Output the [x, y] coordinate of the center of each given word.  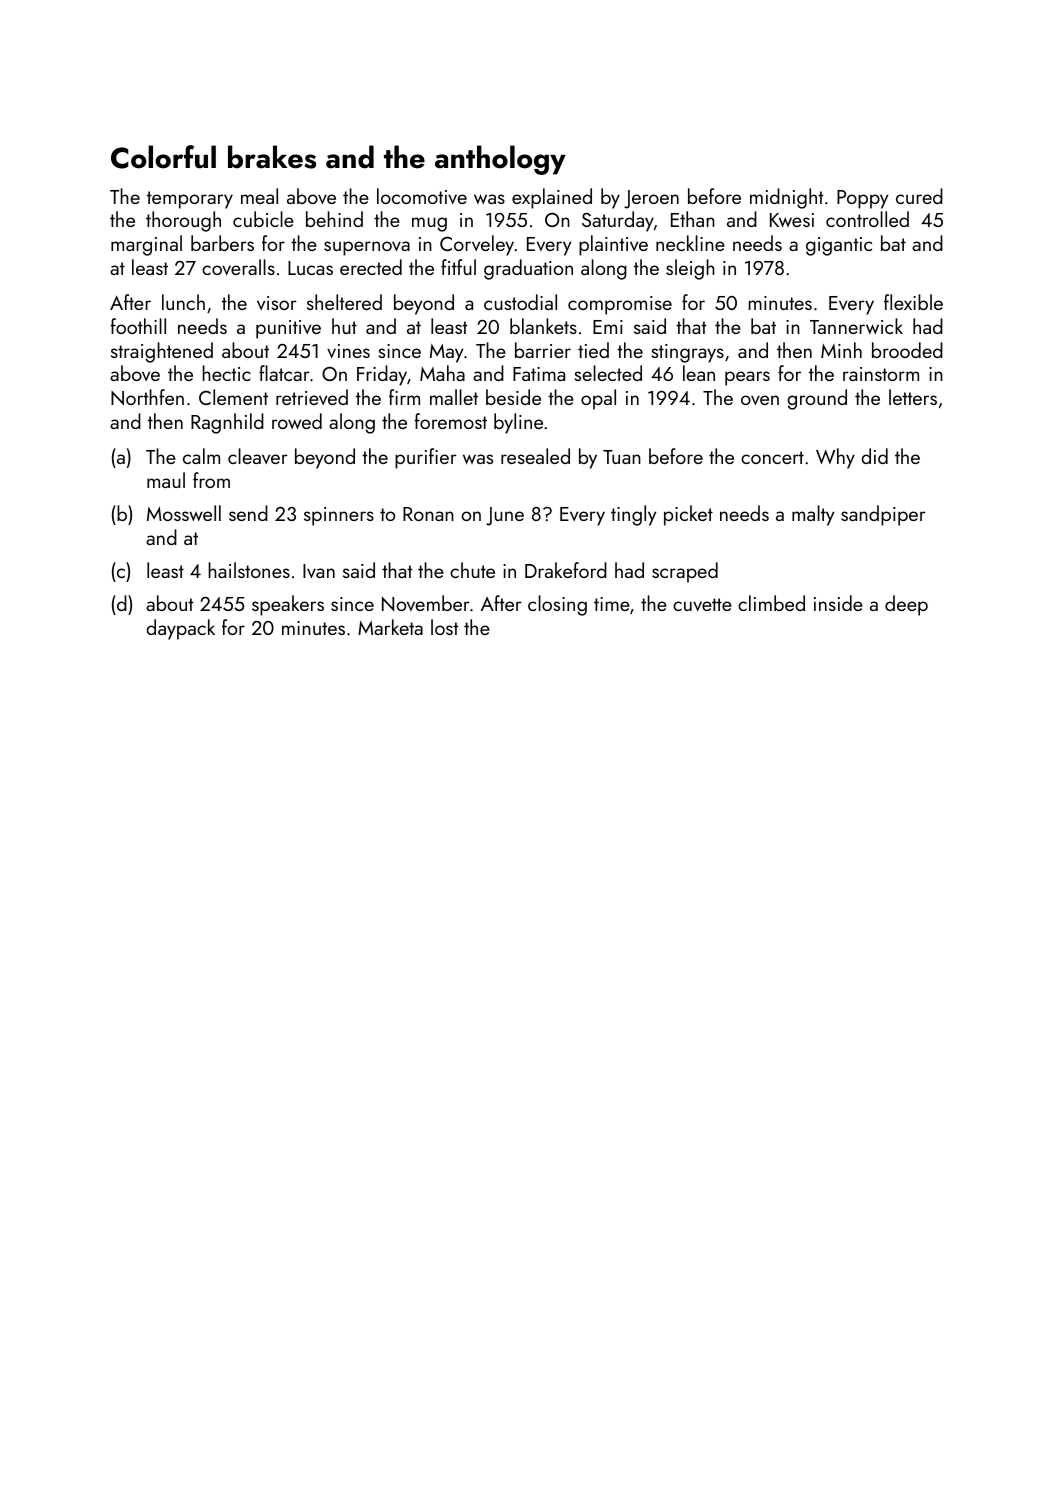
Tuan [622, 457]
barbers [222, 243]
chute [472, 570]
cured [919, 196]
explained [552, 198]
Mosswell [184, 513]
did [874, 456]
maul [166, 480]
